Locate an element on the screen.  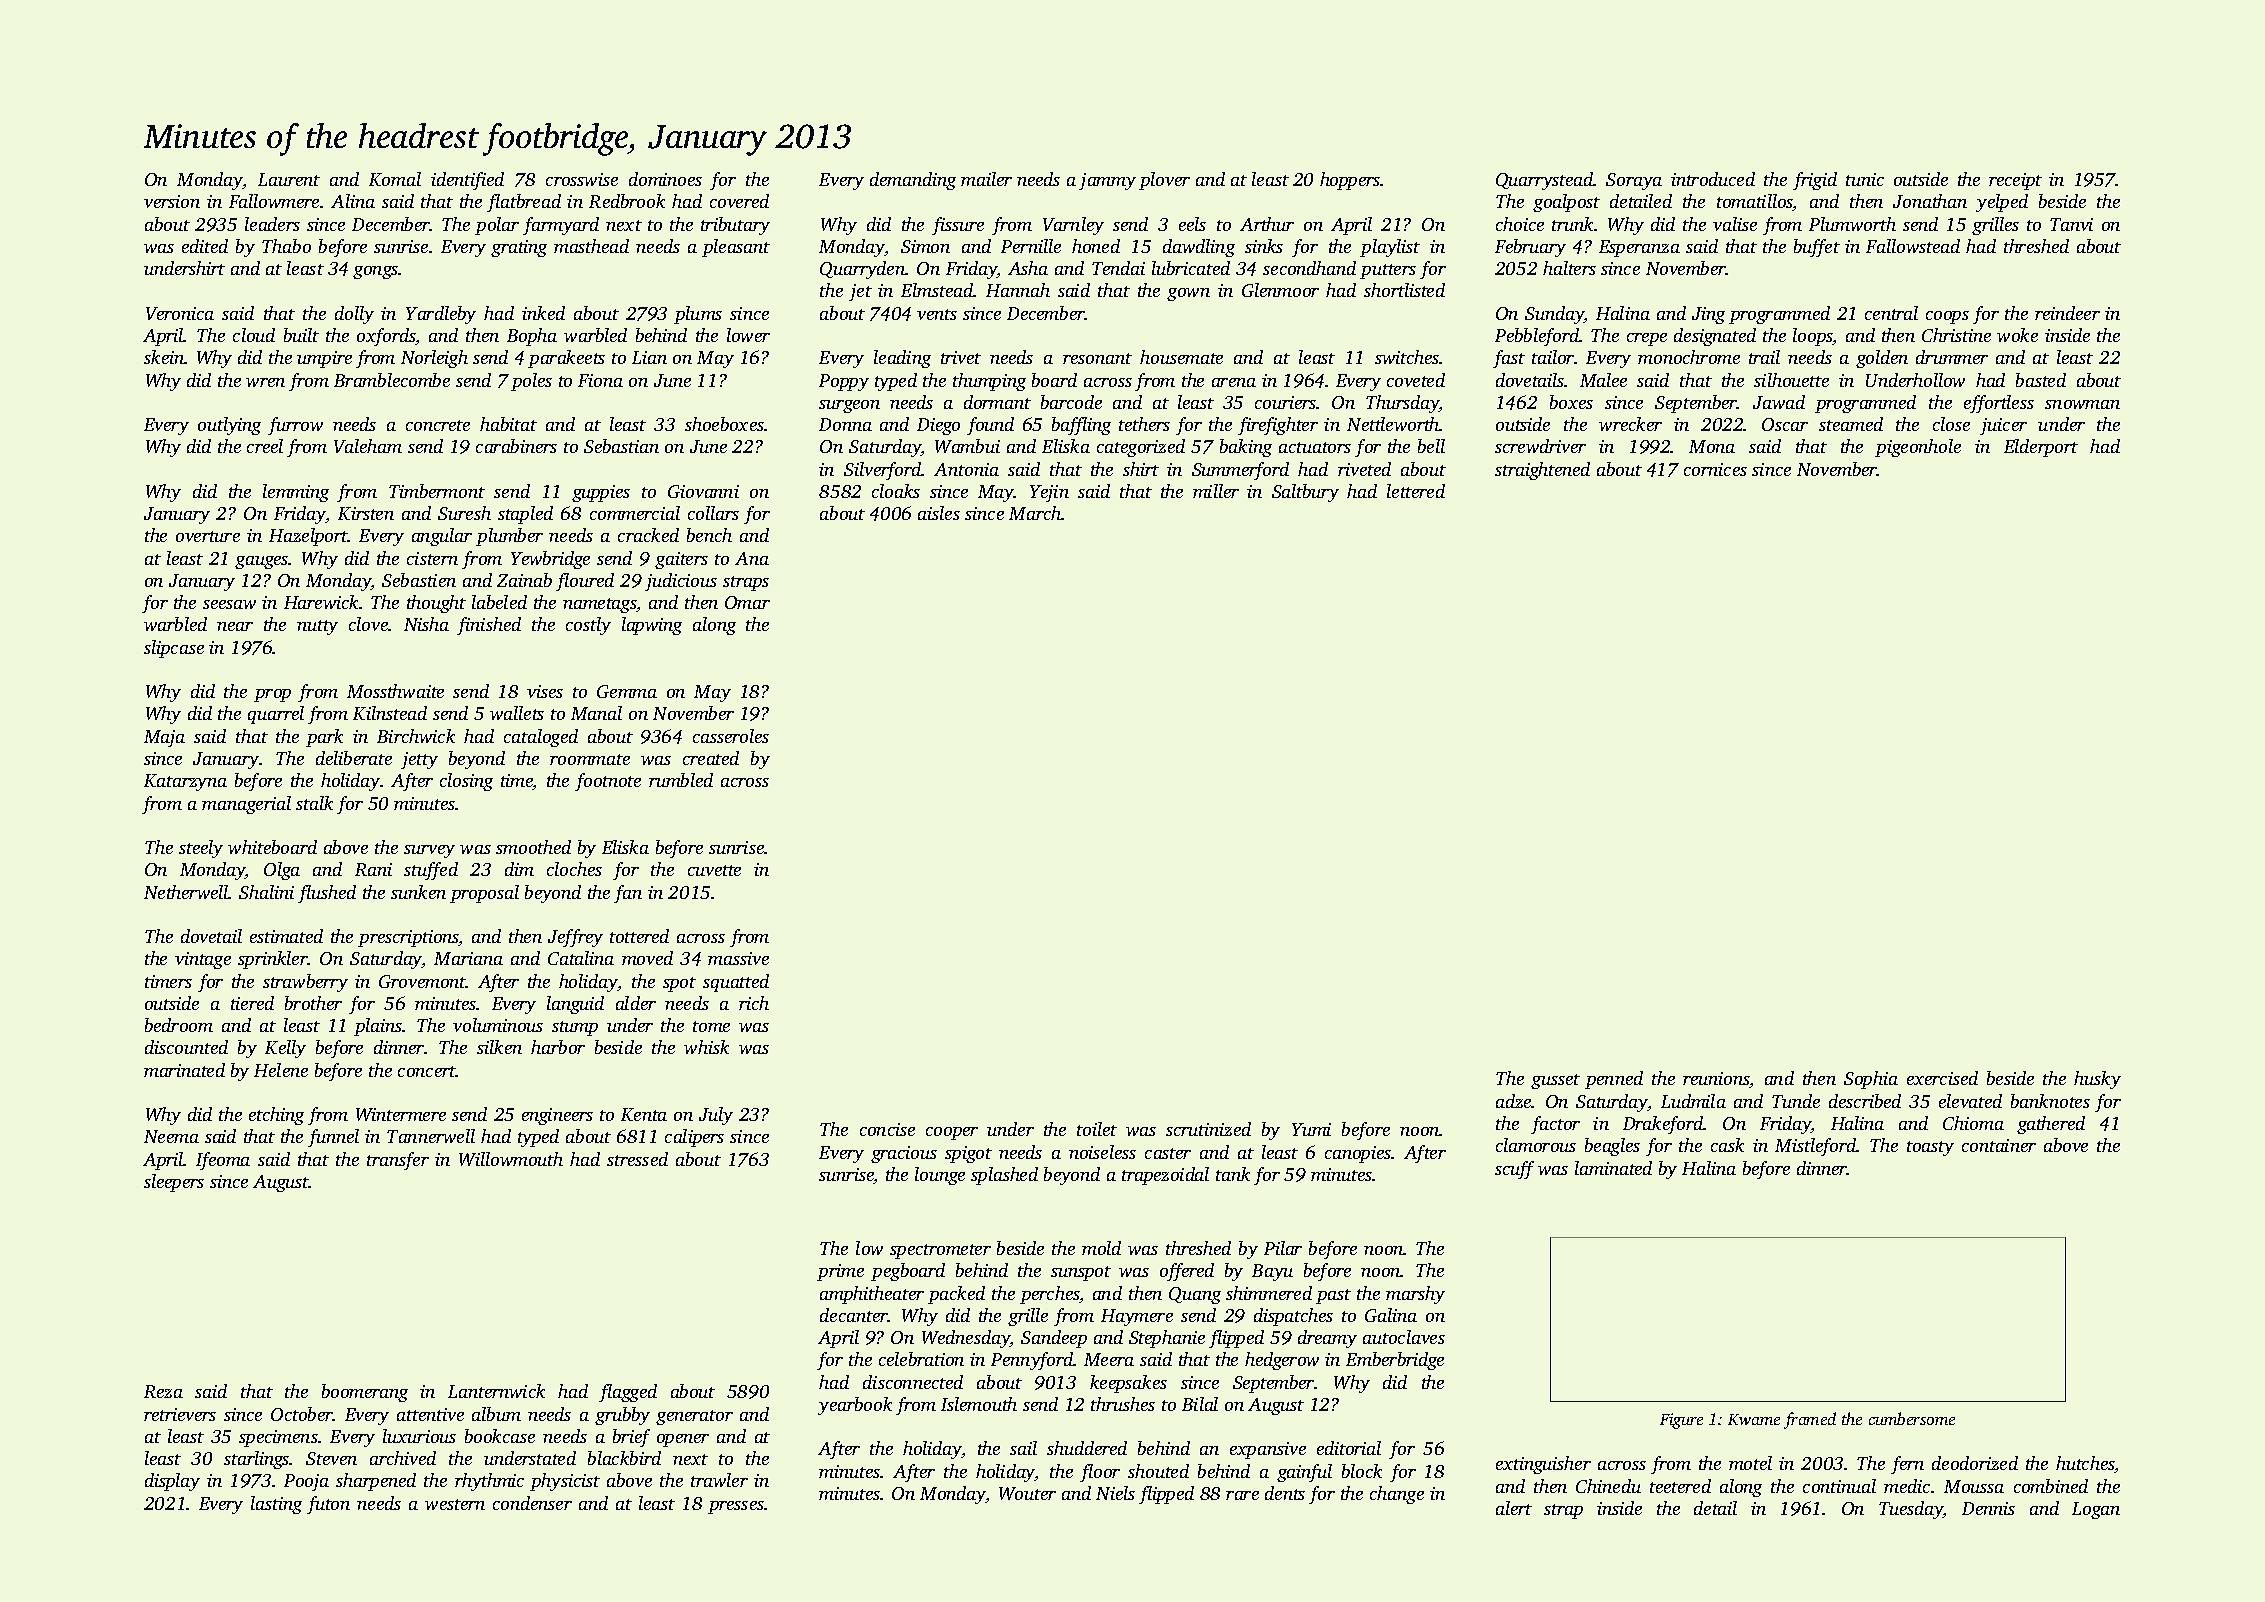
penned is located at coordinates (1614, 1080).
